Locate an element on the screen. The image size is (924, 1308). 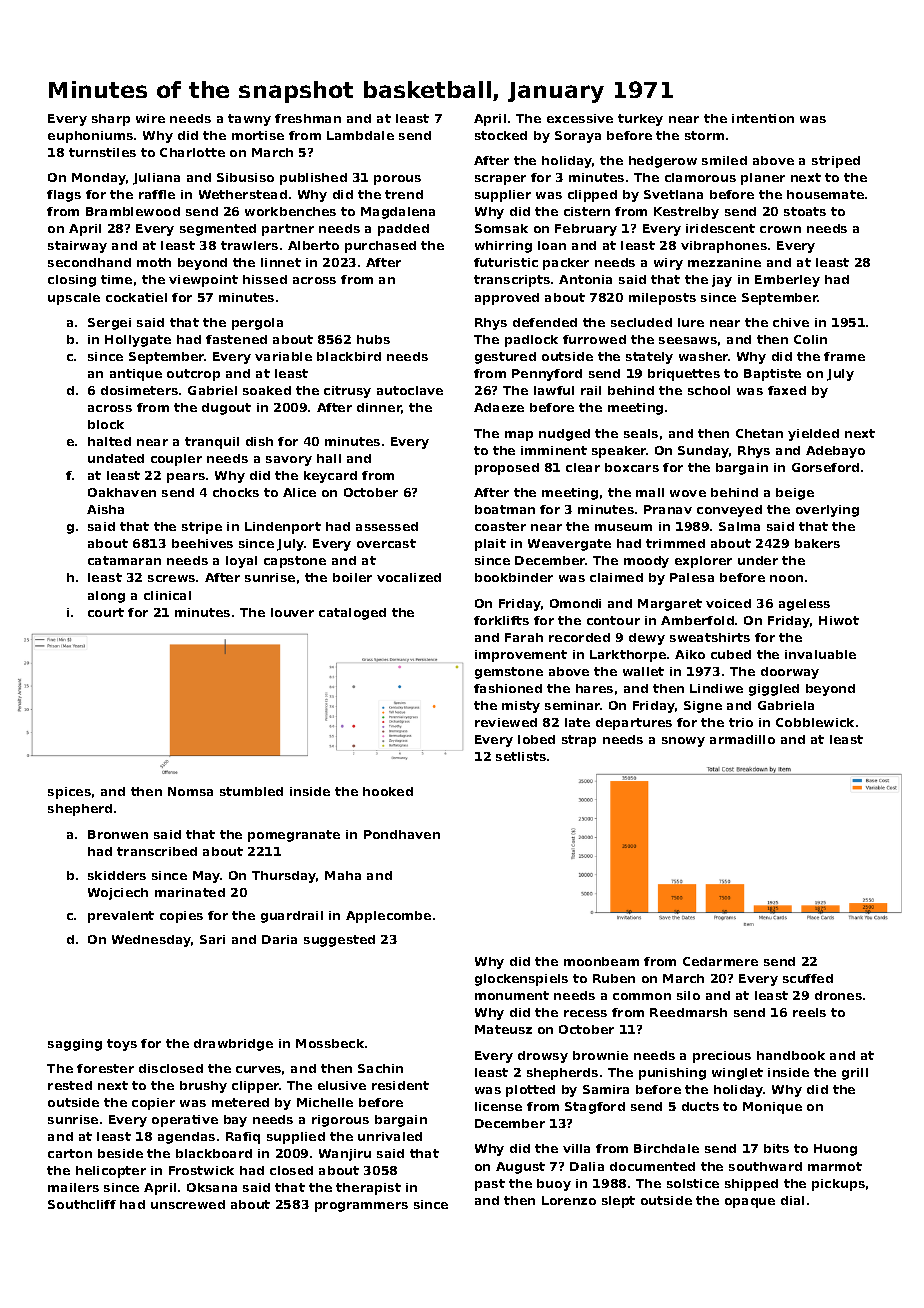
Lorenzo is located at coordinates (569, 1200).
